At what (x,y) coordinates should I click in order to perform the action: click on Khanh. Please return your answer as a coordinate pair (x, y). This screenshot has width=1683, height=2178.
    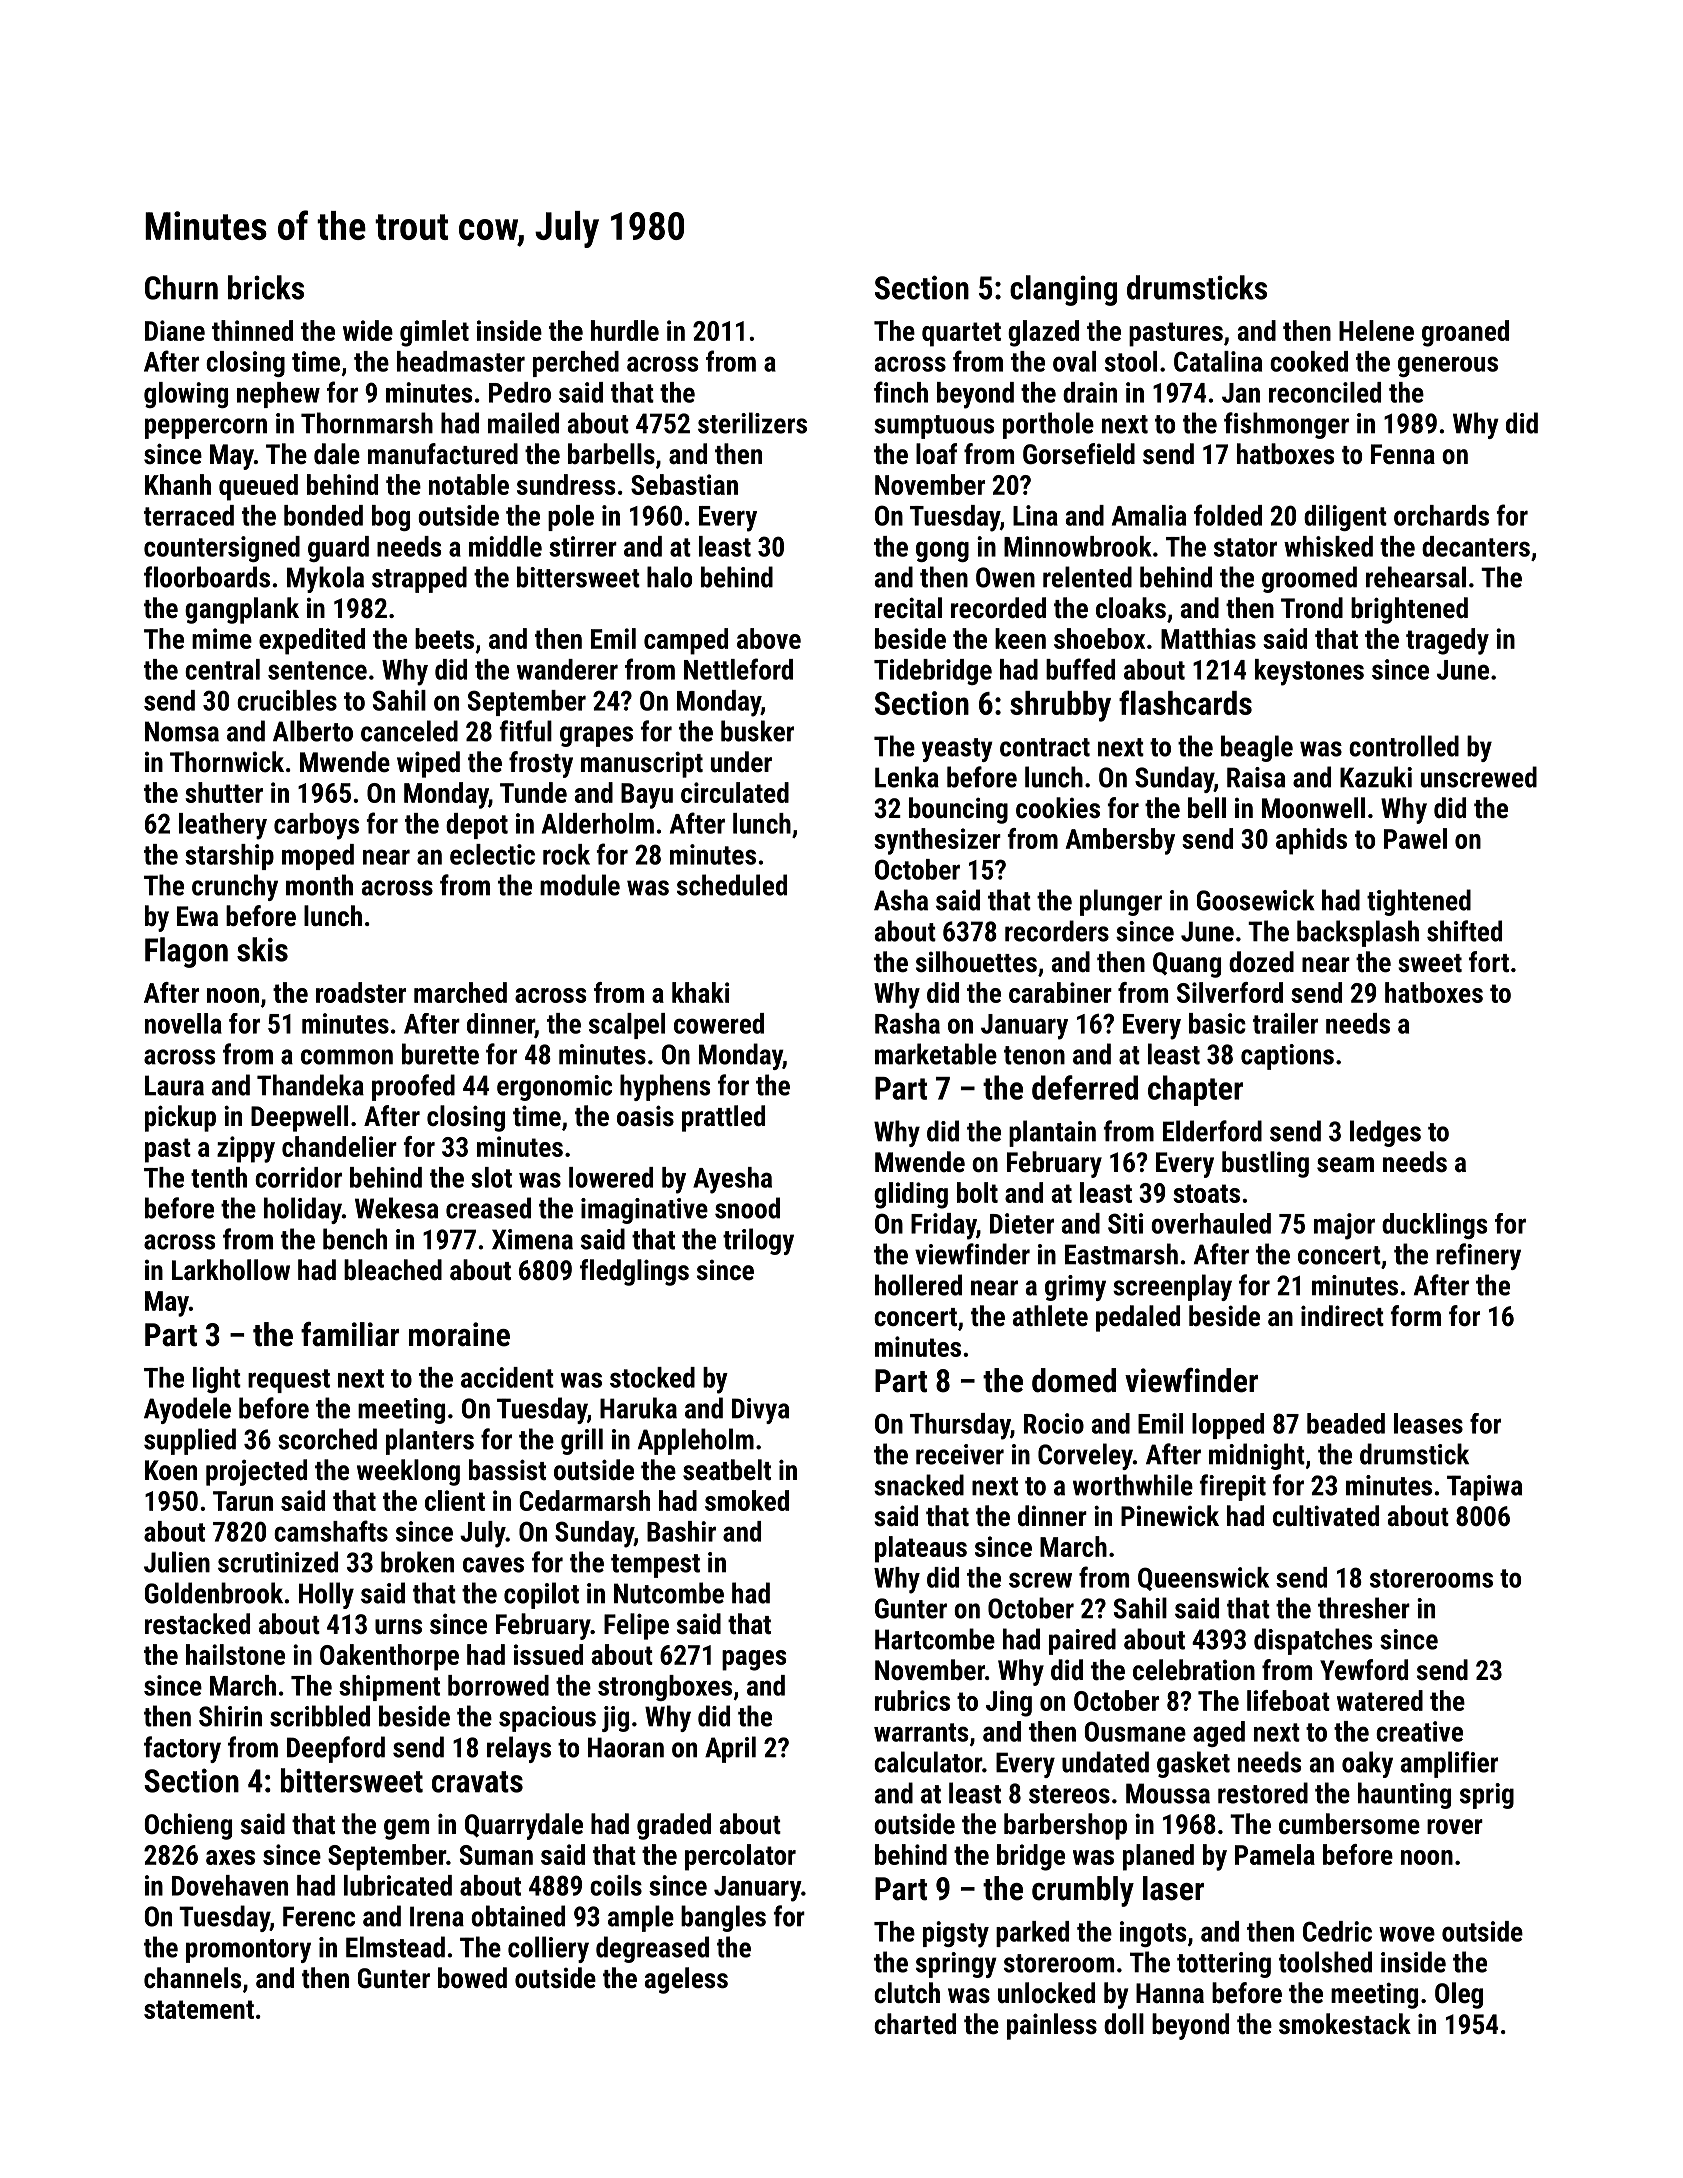
    Looking at the image, I should click on (178, 484).
